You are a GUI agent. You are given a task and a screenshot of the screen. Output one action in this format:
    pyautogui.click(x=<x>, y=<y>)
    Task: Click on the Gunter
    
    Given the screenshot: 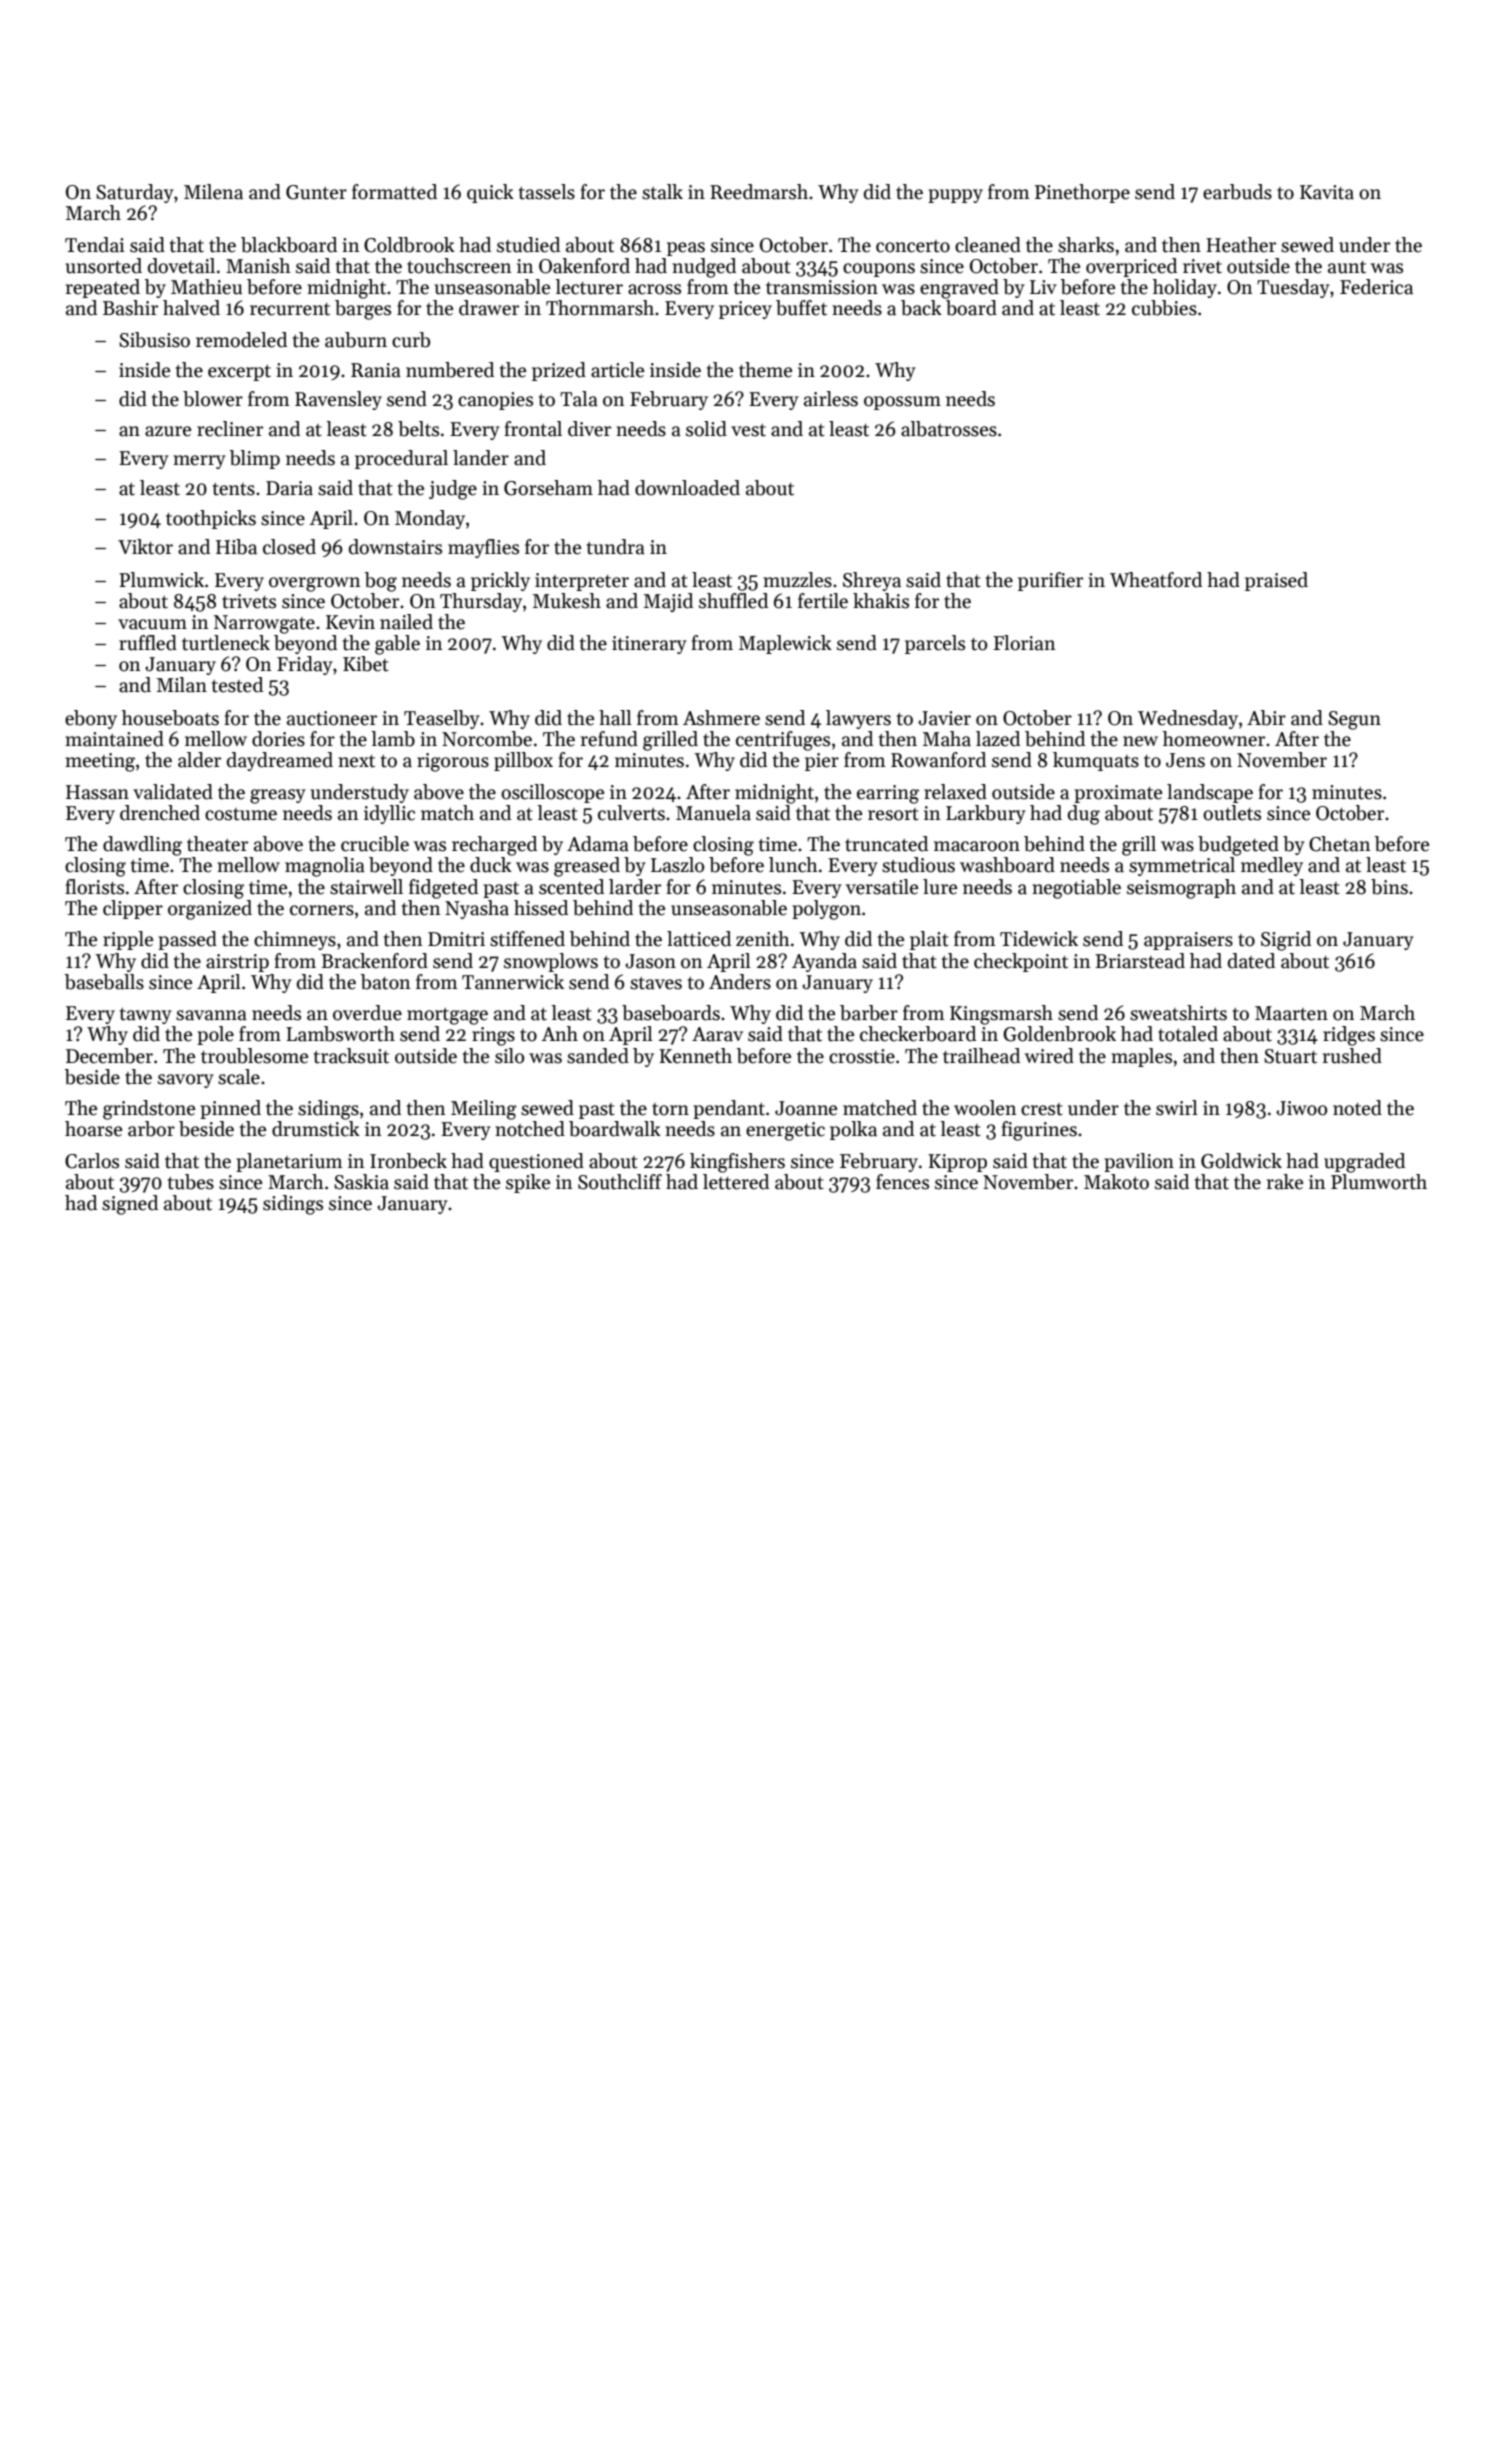 What is the action you would take?
    pyautogui.click(x=316, y=192)
